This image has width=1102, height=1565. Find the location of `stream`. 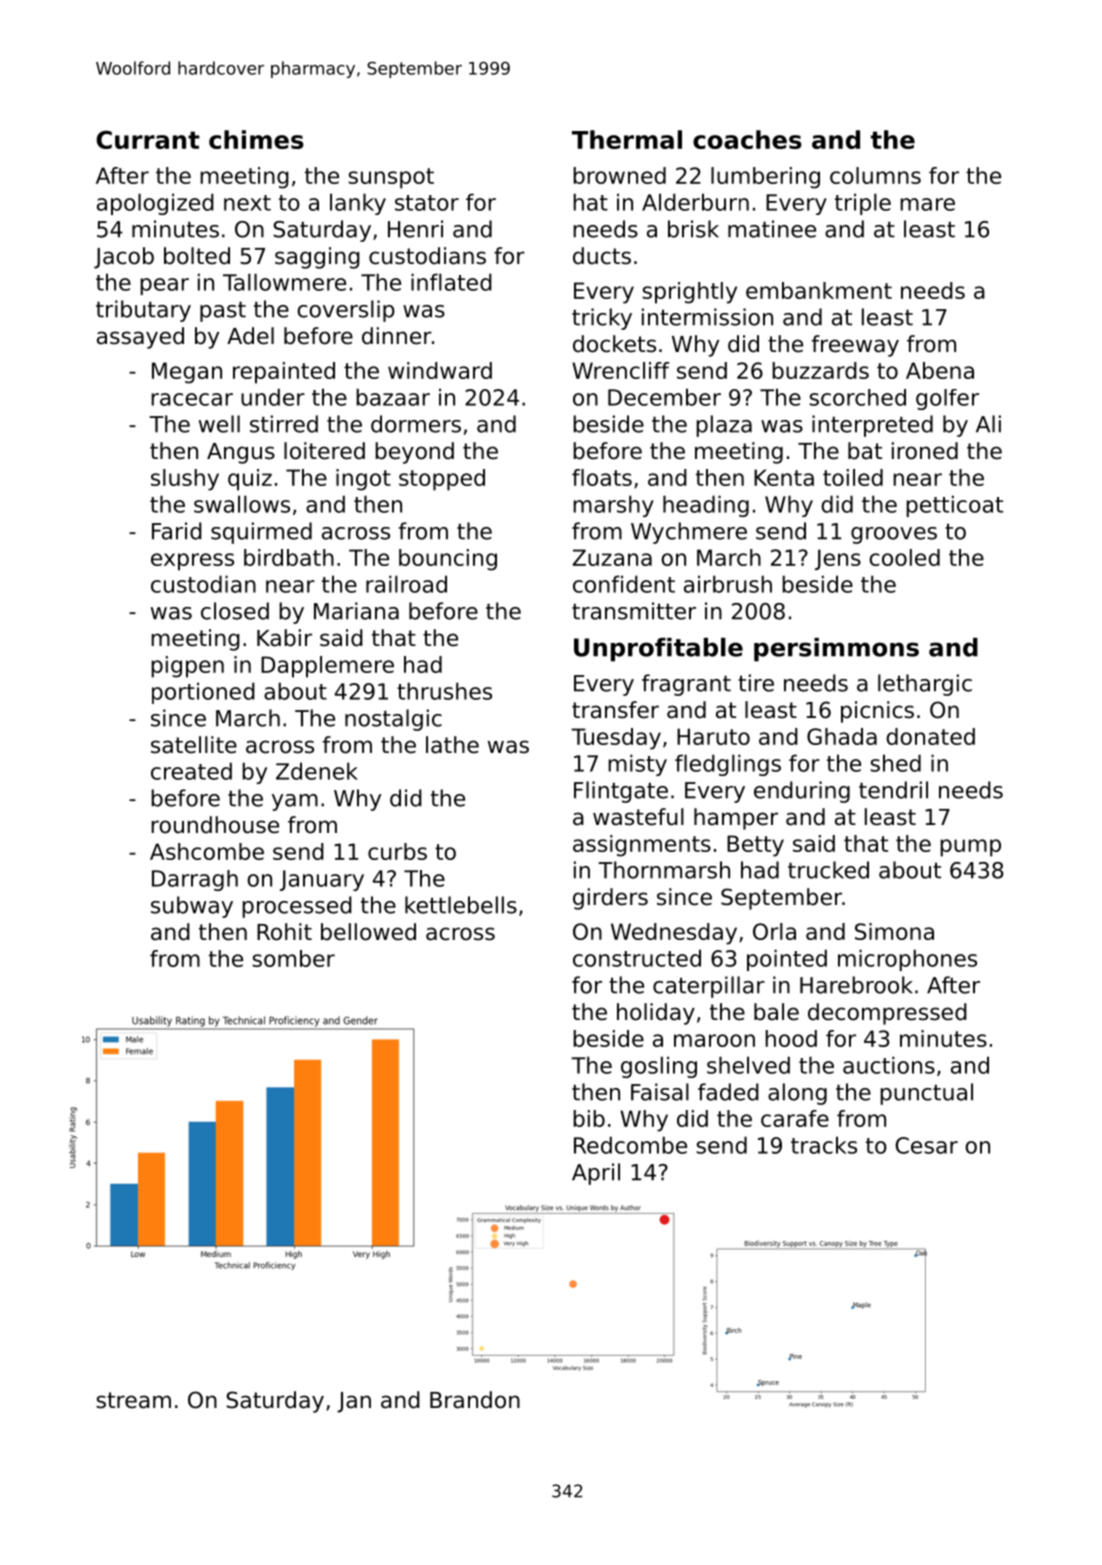

stream is located at coordinates (133, 1400).
